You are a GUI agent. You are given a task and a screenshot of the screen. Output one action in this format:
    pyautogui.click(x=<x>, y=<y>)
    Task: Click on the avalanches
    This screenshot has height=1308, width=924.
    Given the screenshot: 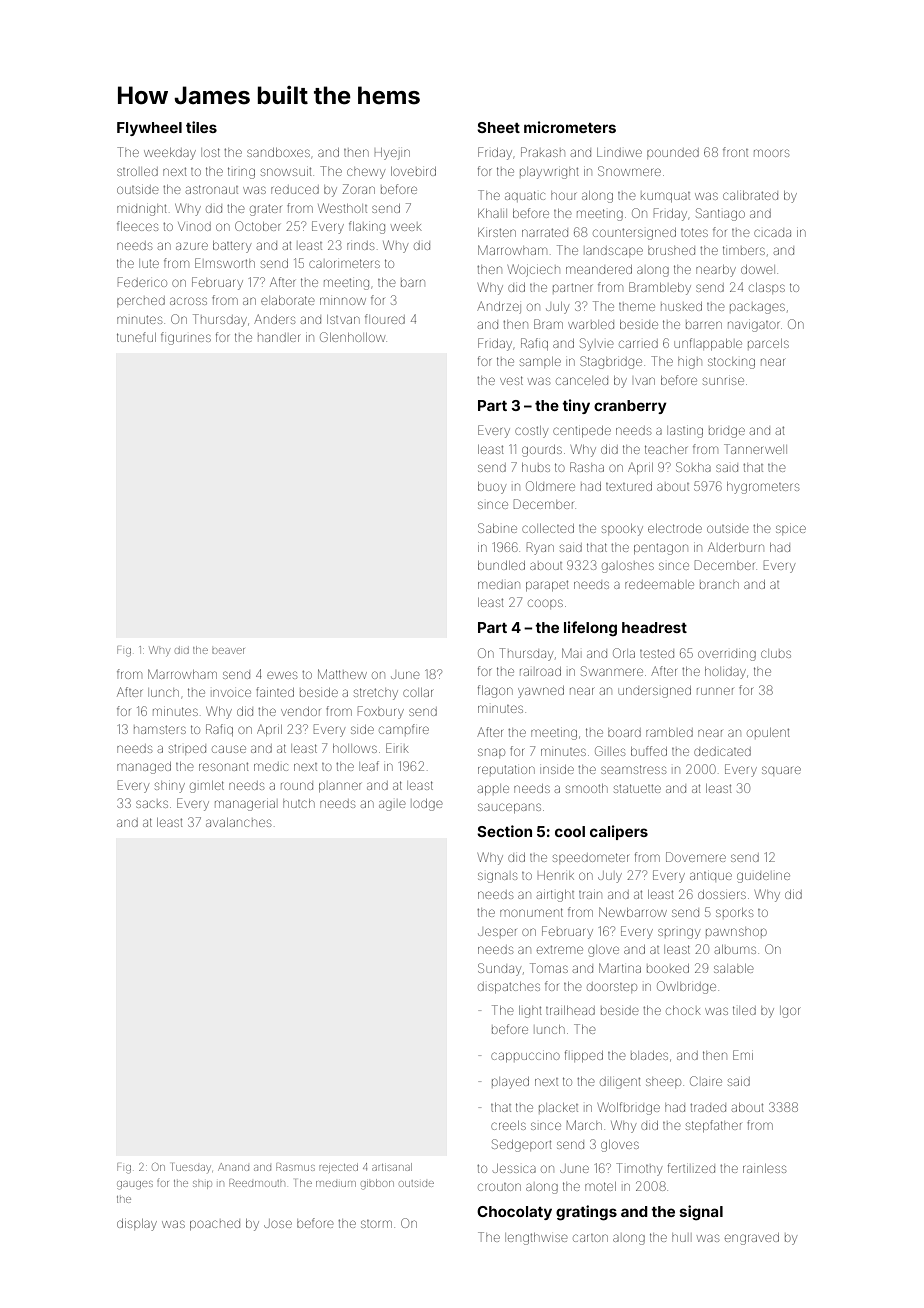 What is the action you would take?
    pyautogui.click(x=238, y=822)
